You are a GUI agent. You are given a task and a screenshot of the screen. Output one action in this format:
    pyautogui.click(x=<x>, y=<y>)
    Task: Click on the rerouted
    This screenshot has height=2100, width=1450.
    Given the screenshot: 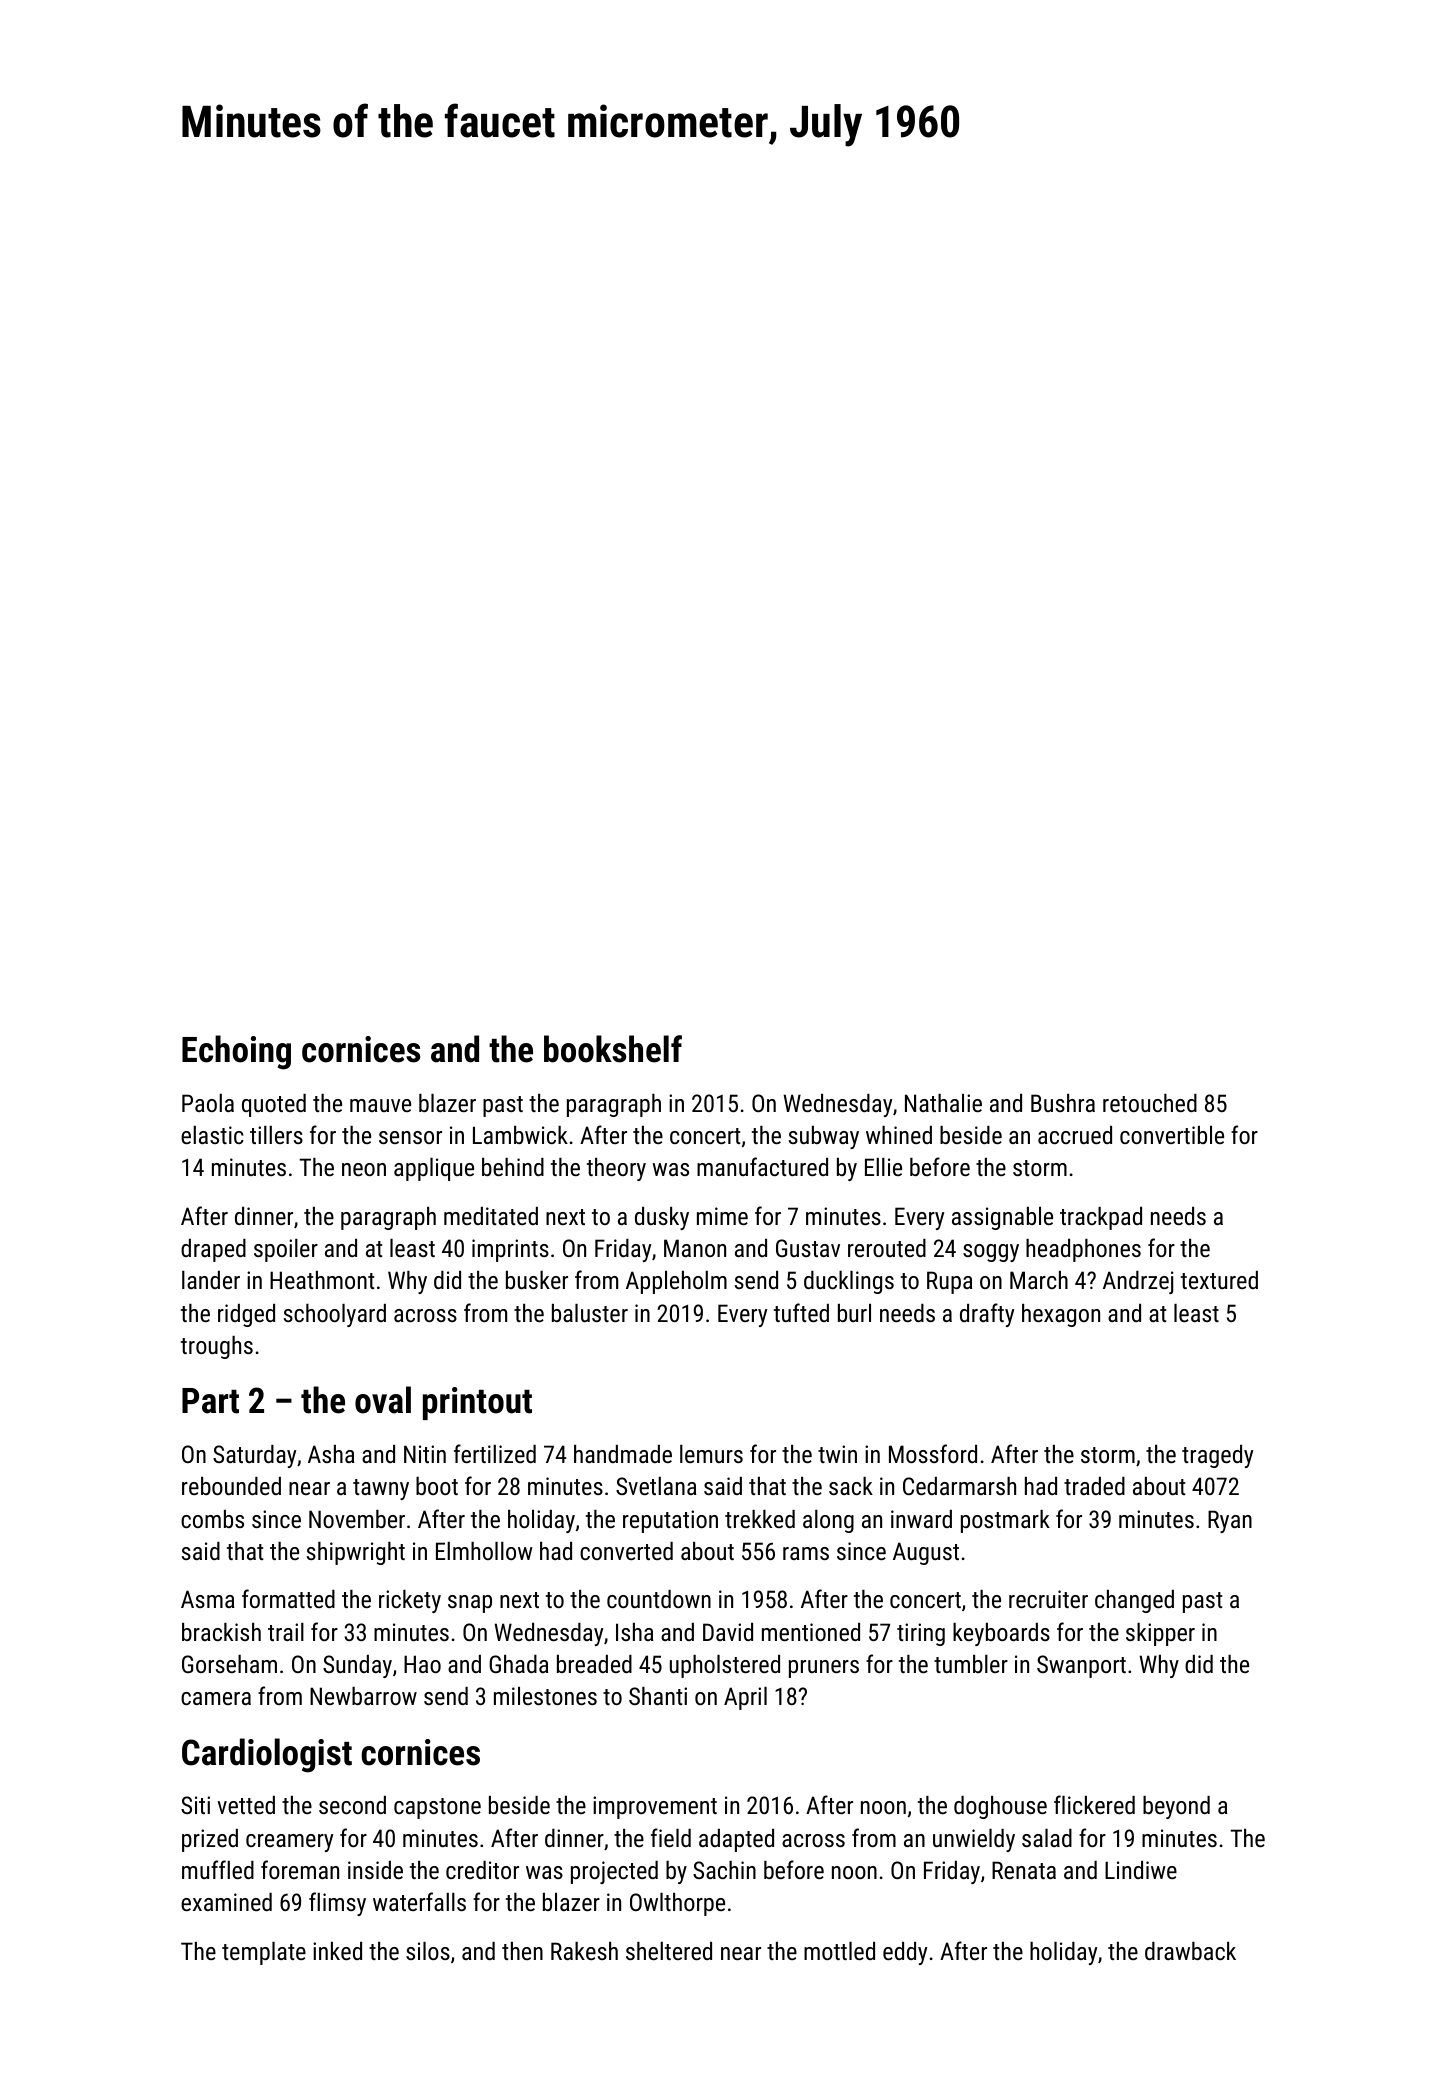 What is the action you would take?
    pyautogui.click(x=887, y=1248)
